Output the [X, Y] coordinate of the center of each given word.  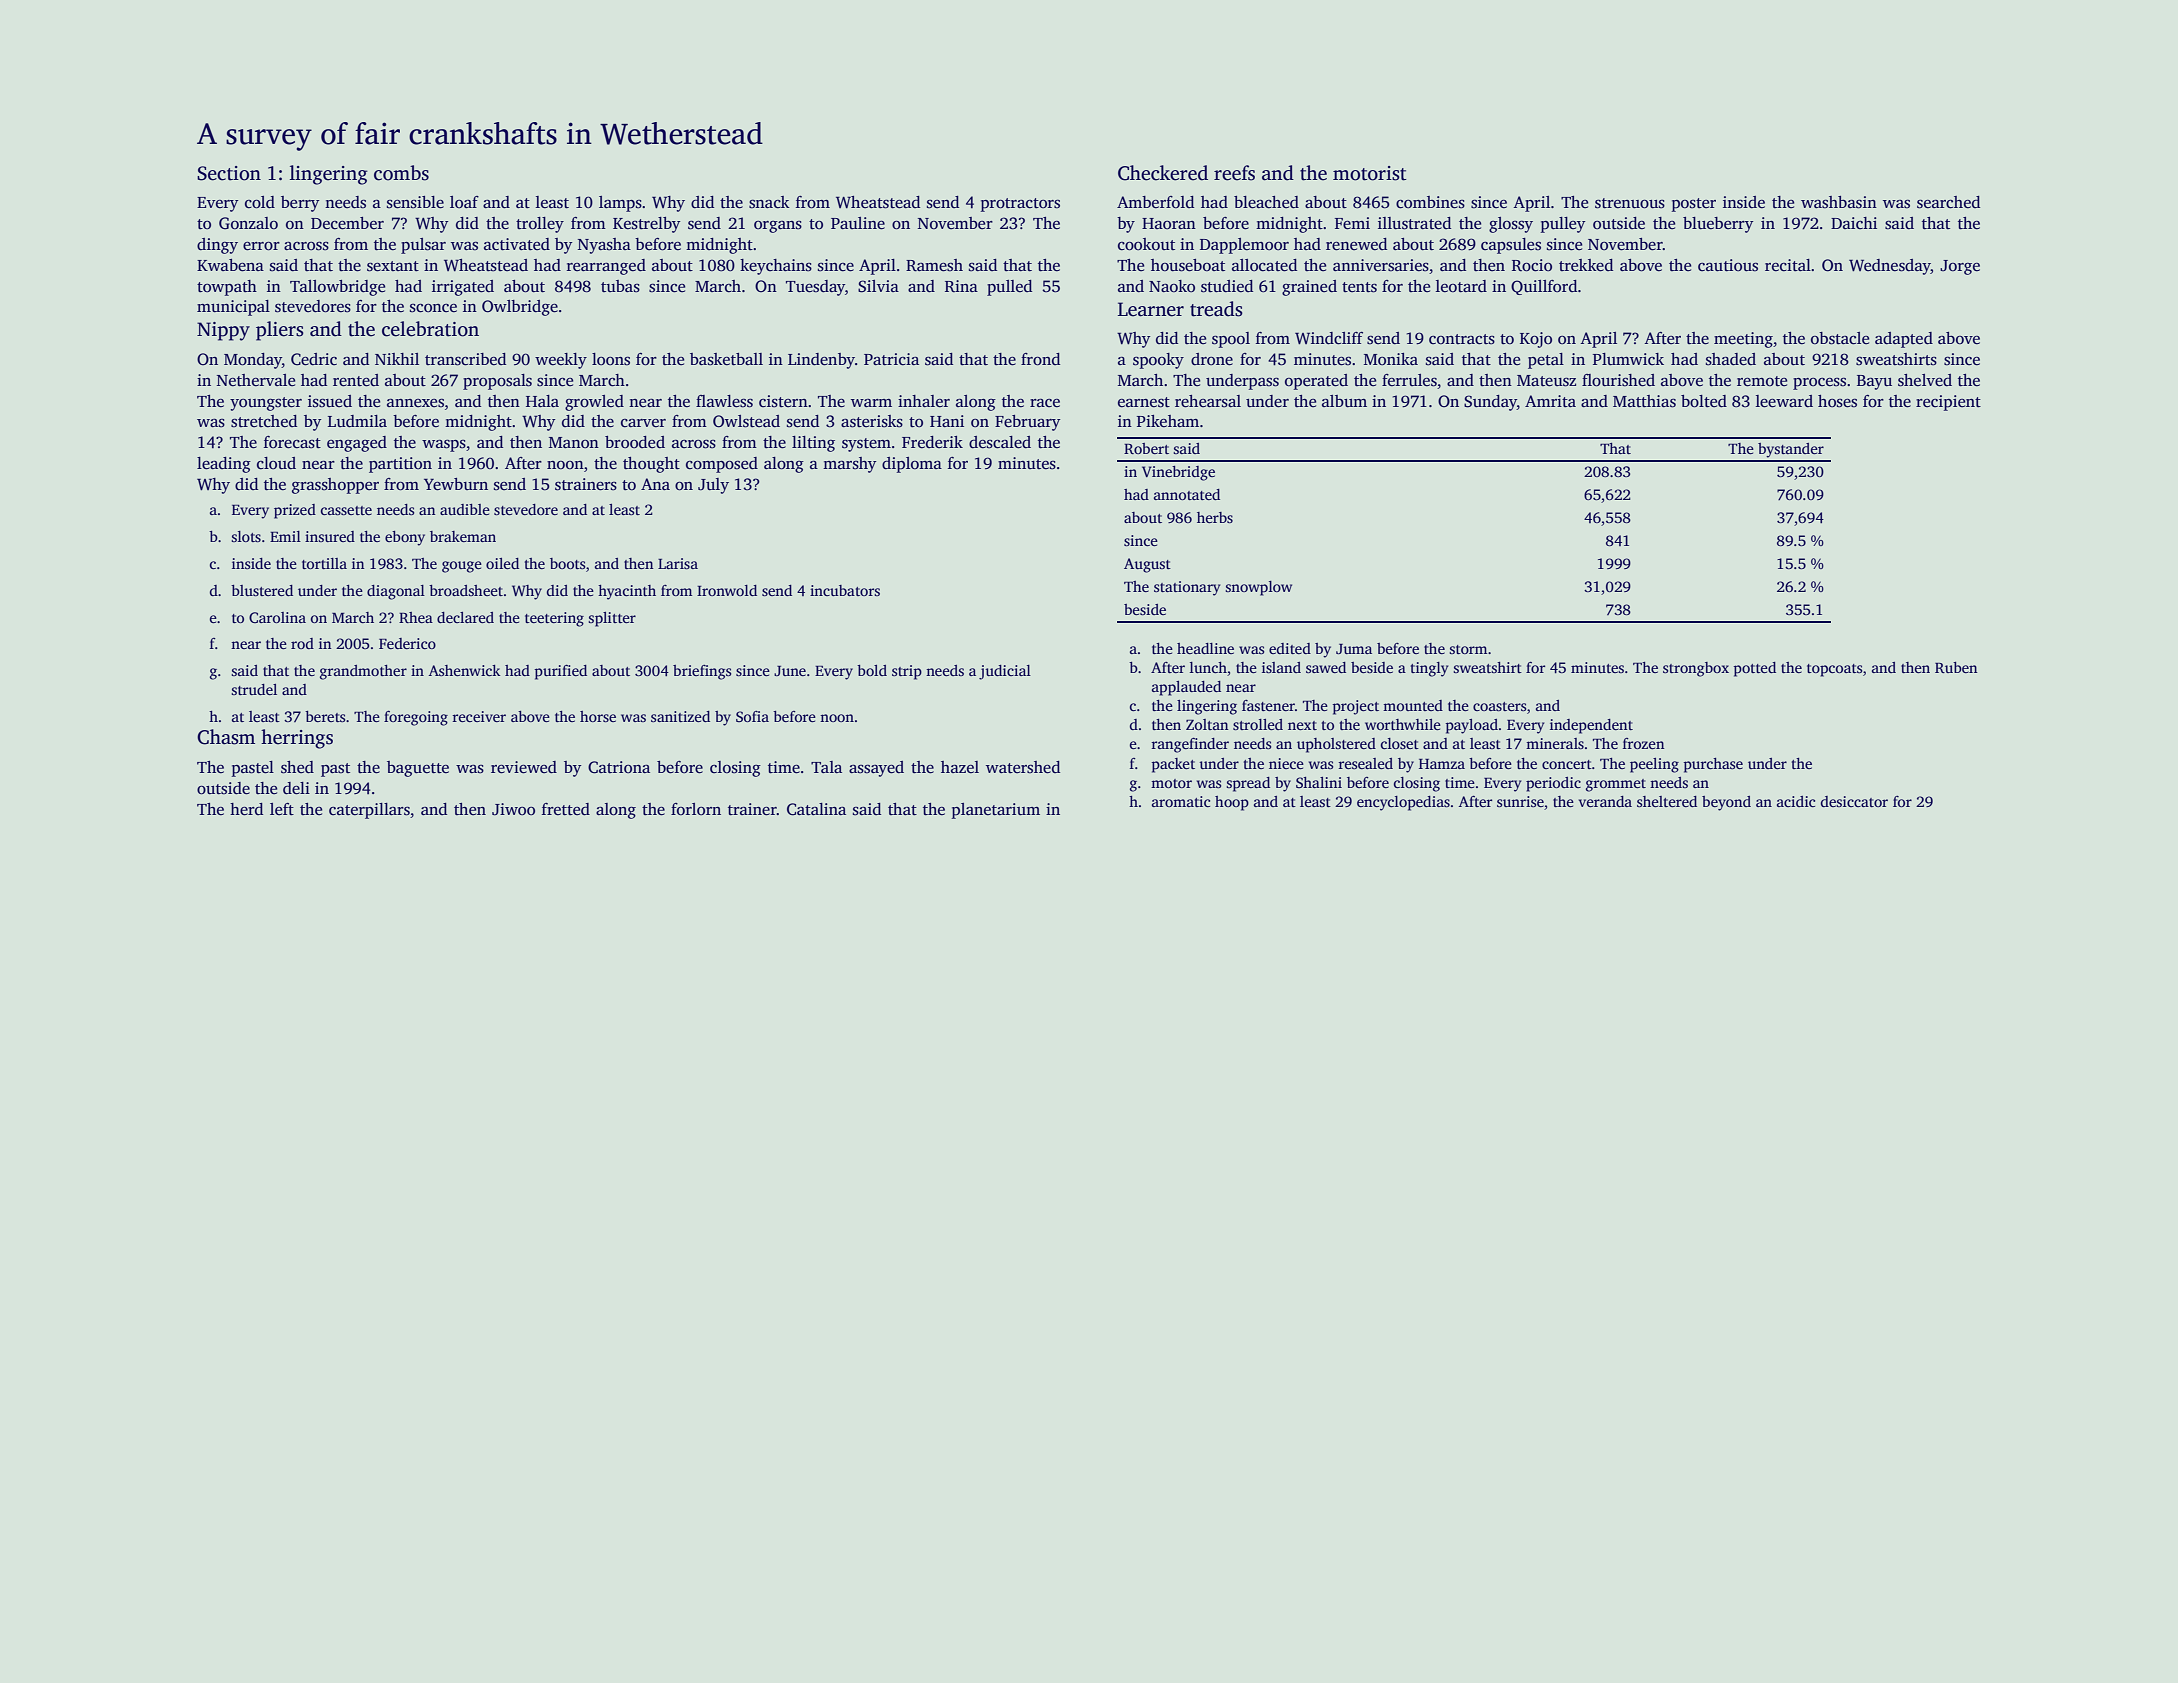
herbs [1215, 517]
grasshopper [335, 486]
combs [401, 173]
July [713, 486]
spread [1248, 784]
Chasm [226, 737]
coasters [1499, 706]
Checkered [1163, 173]
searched [1948, 202]
